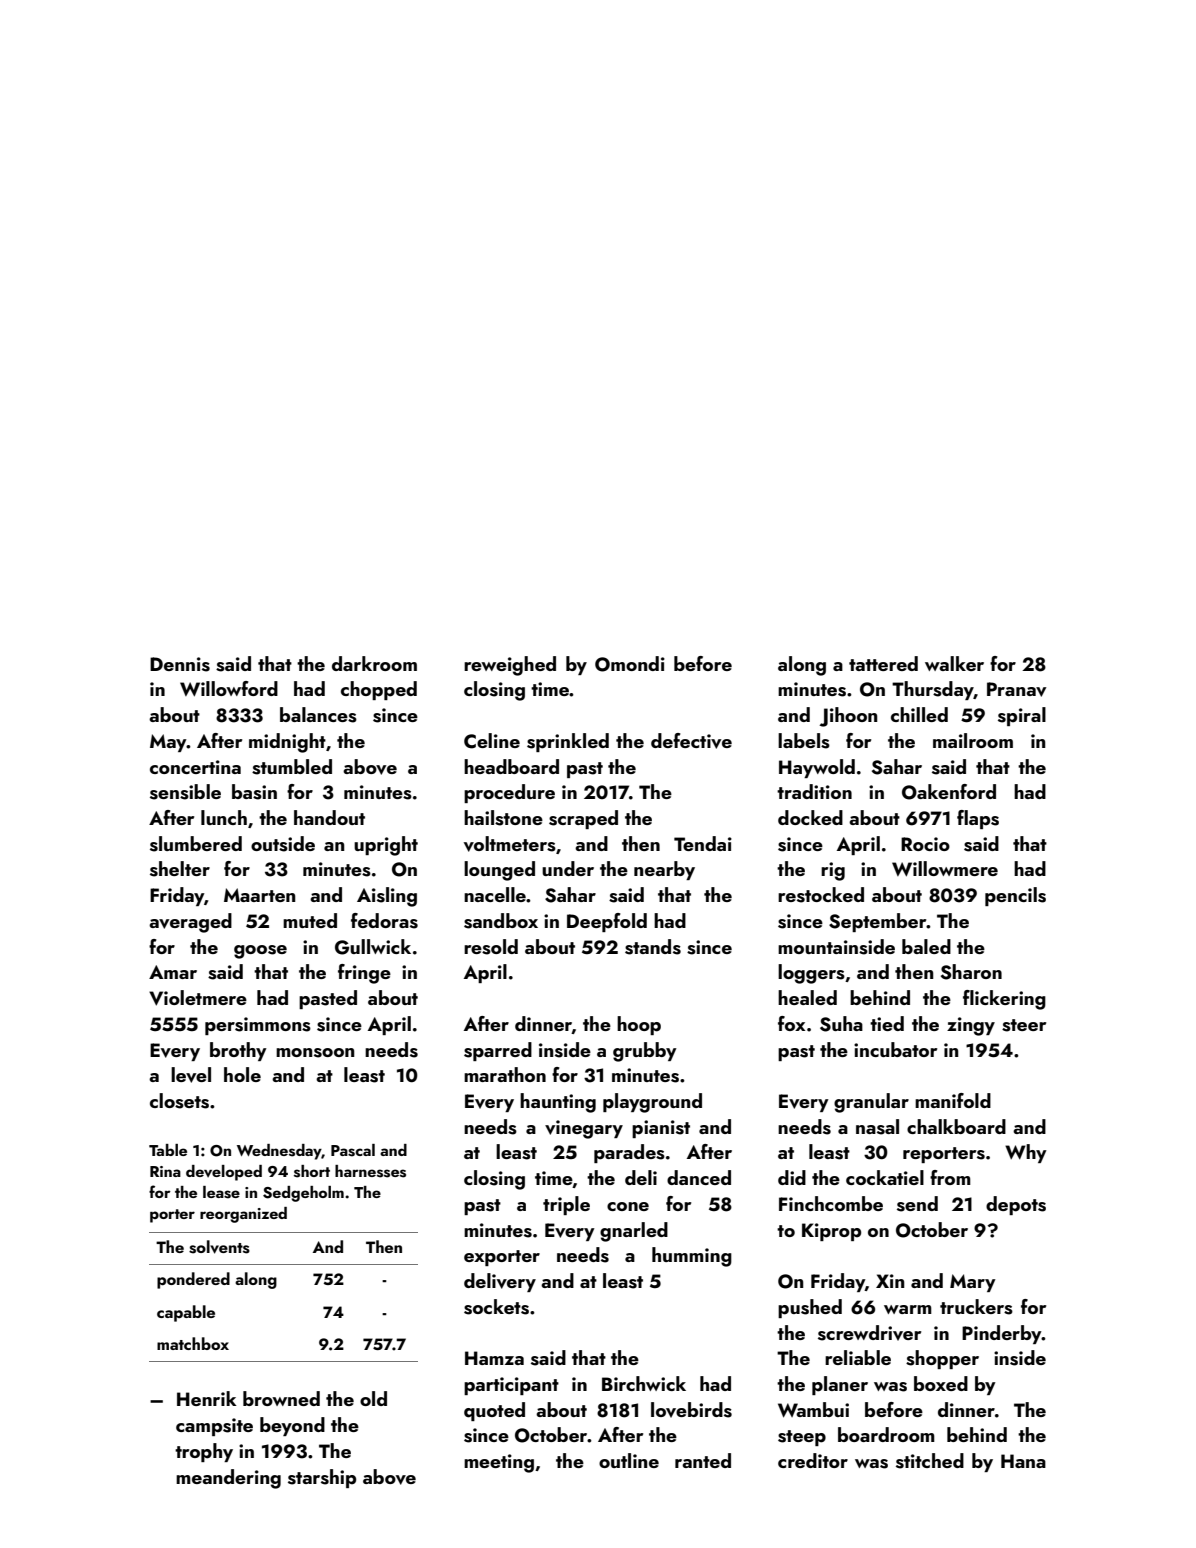 The height and width of the document is (1548, 1196). Describe the element at coordinates (510, 666) in the document. I see `reweighed` at that location.
